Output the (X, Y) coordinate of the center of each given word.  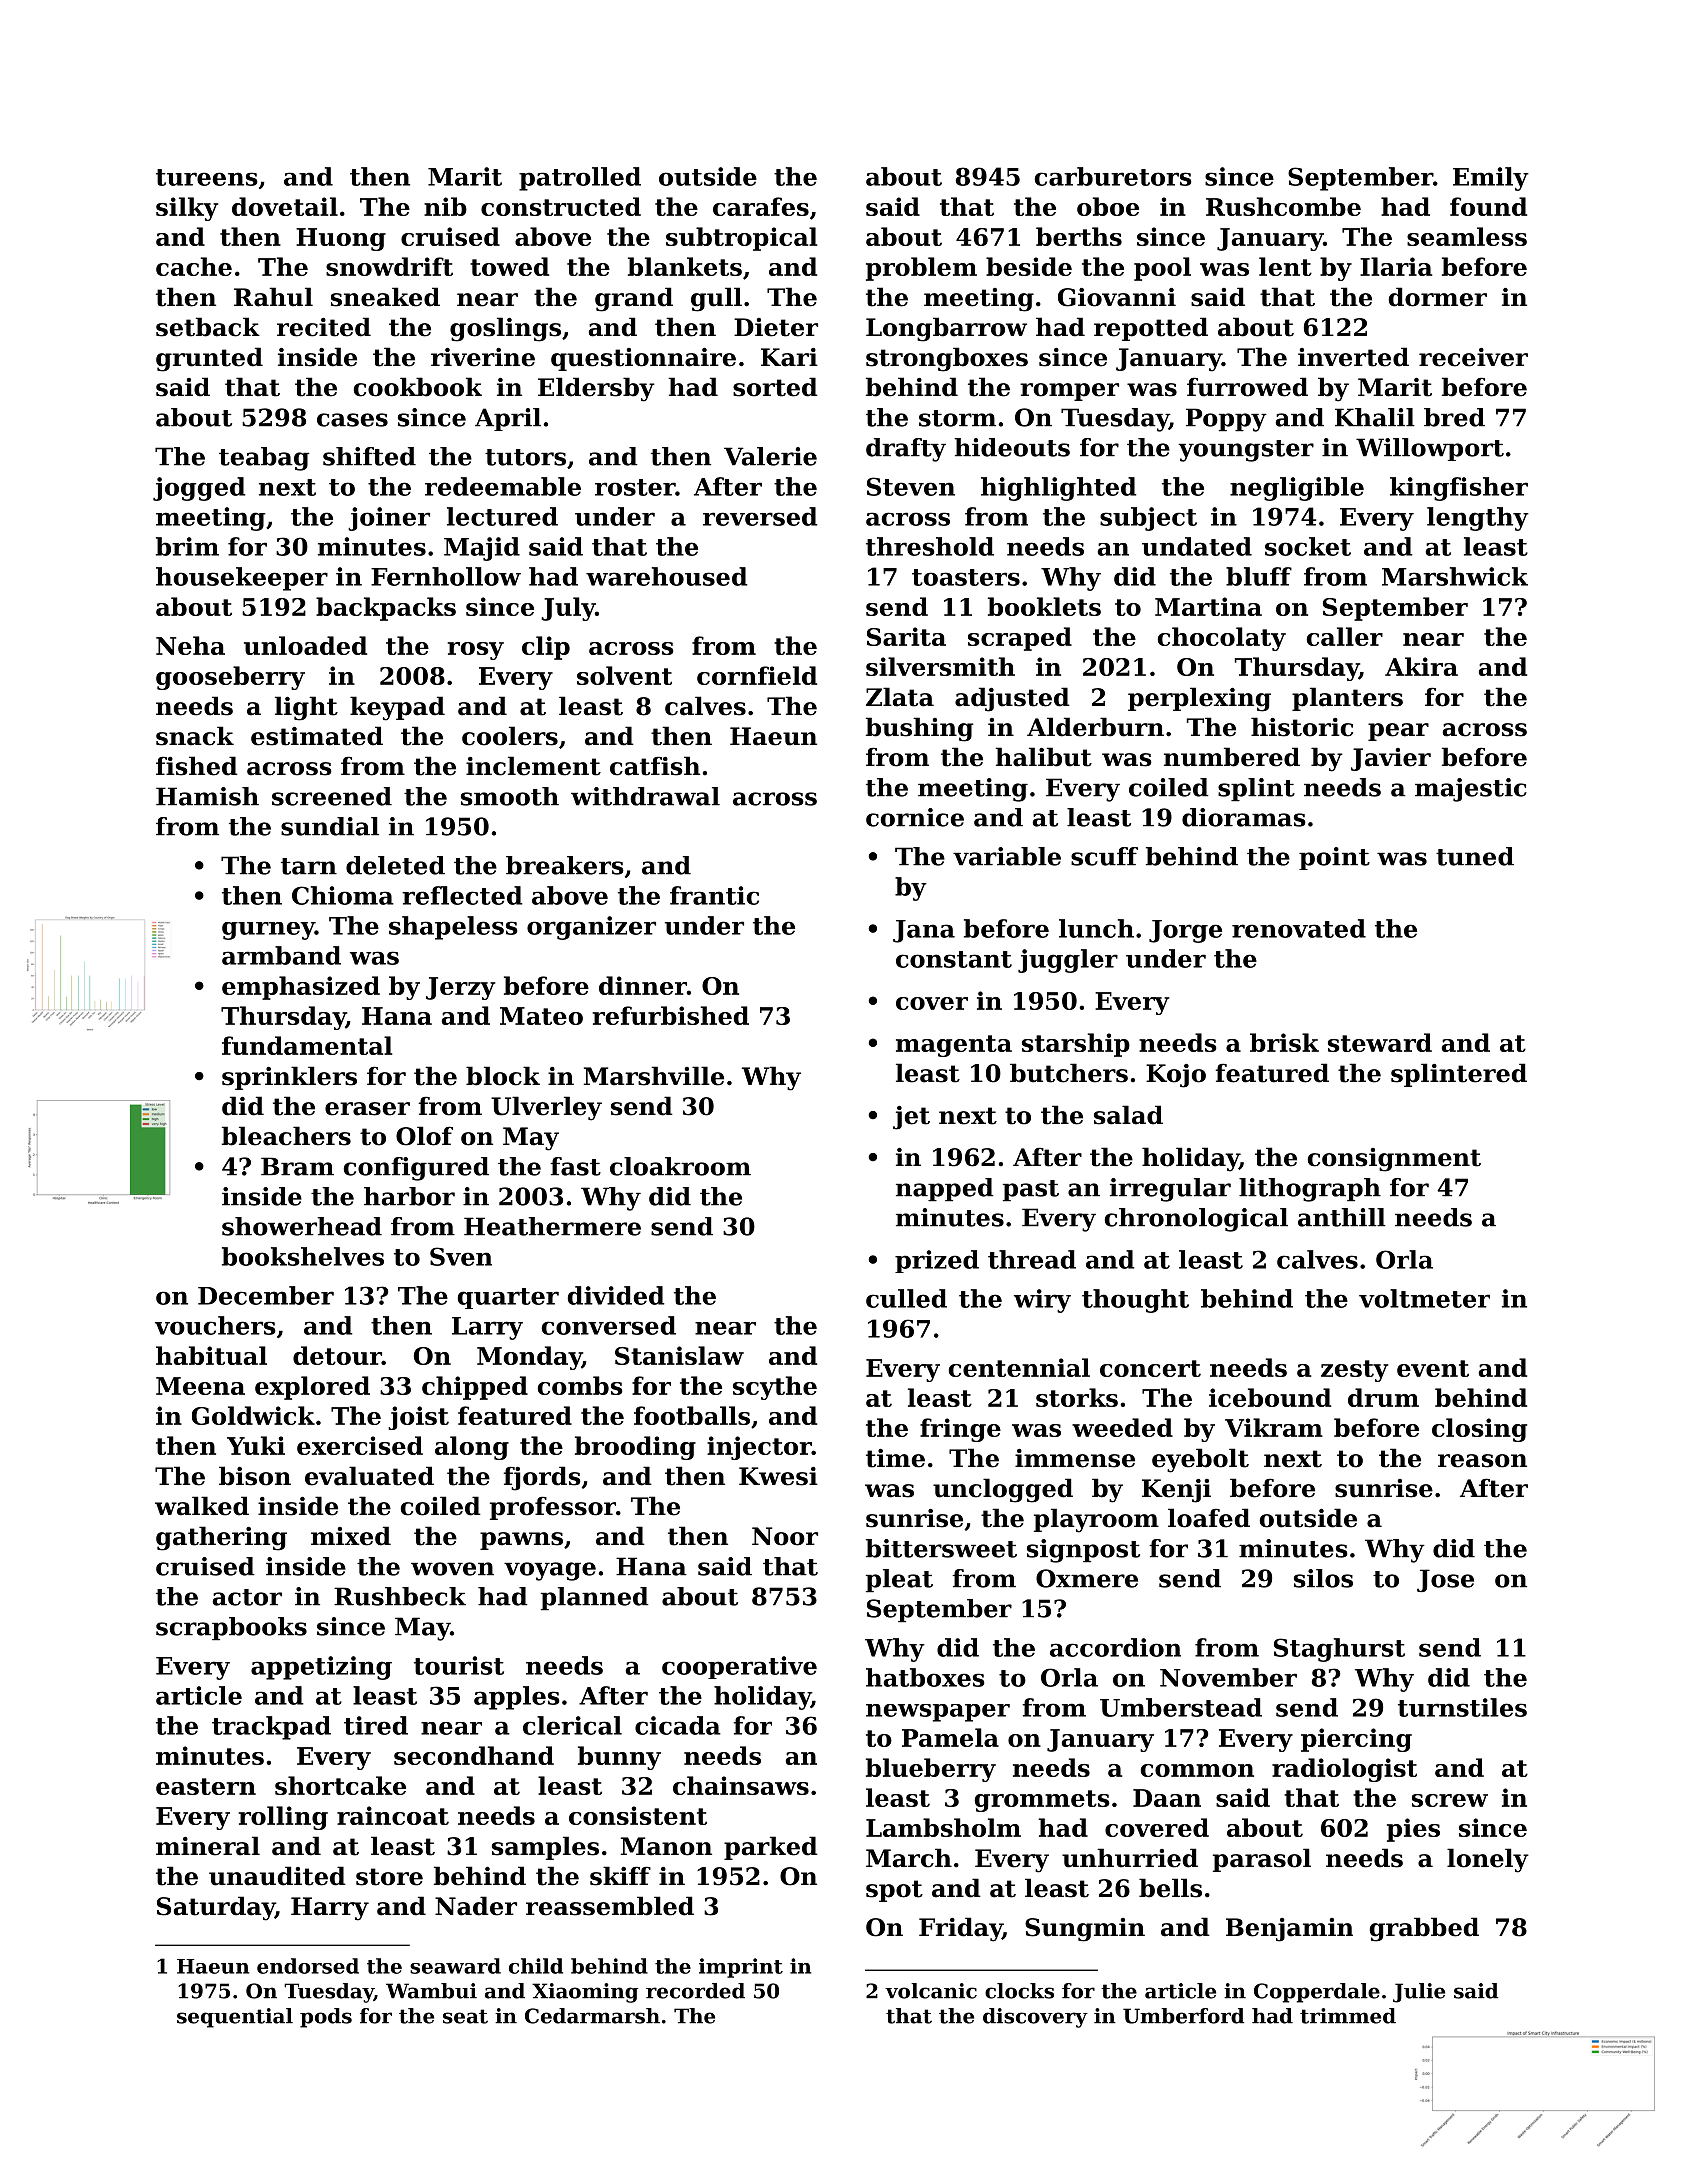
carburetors (1113, 176)
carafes (761, 206)
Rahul (273, 297)
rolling (283, 1818)
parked (771, 1848)
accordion (1115, 1647)
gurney (268, 931)
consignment (1394, 1160)
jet (911, 1118)
